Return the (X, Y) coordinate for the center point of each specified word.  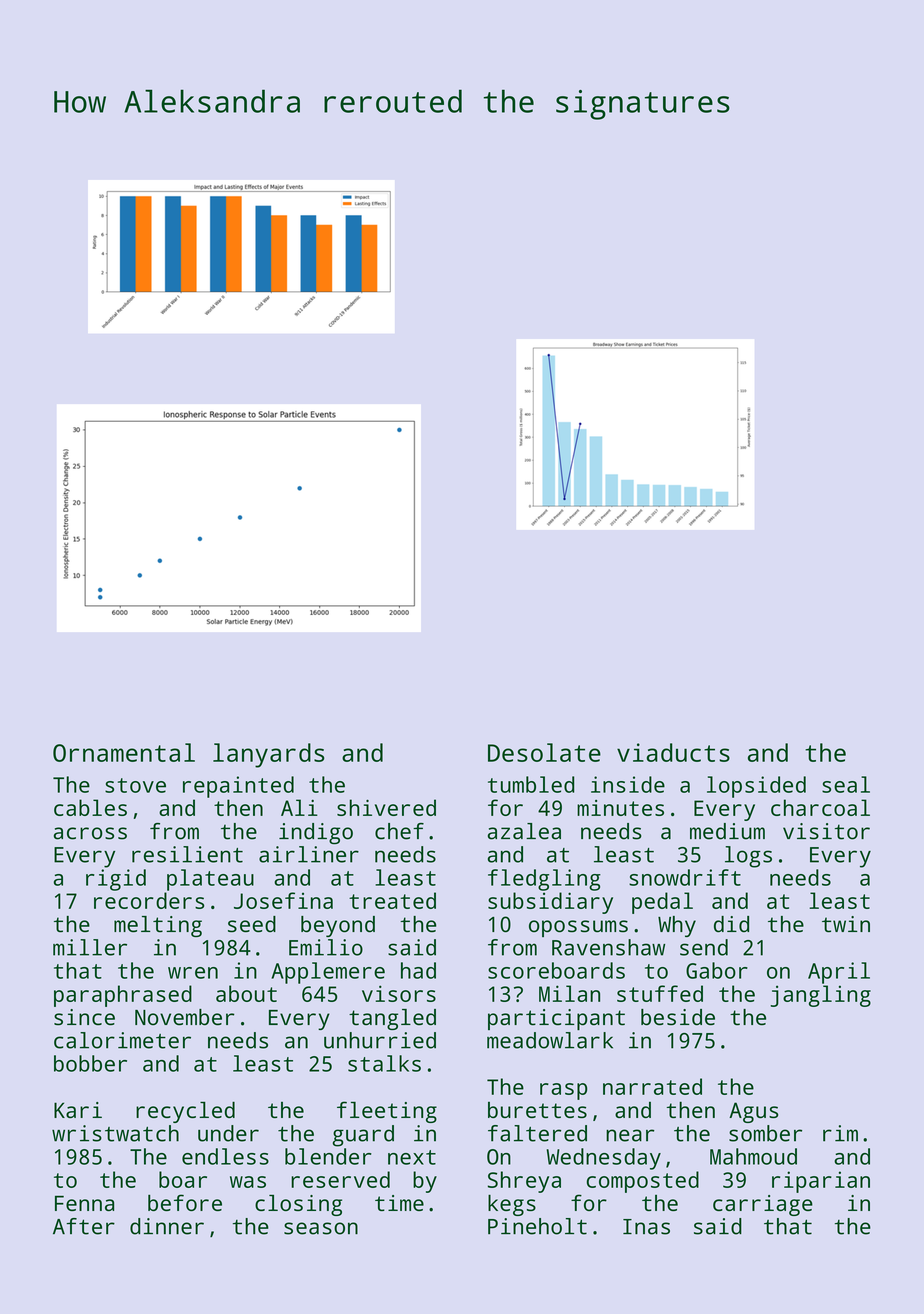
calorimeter (122, 1040)
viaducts (673, 752)
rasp (563, 1091)
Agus (753, 1112)
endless (225, 1156)
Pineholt (537, 1226)
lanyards (268, 755)
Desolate (544, 752)
